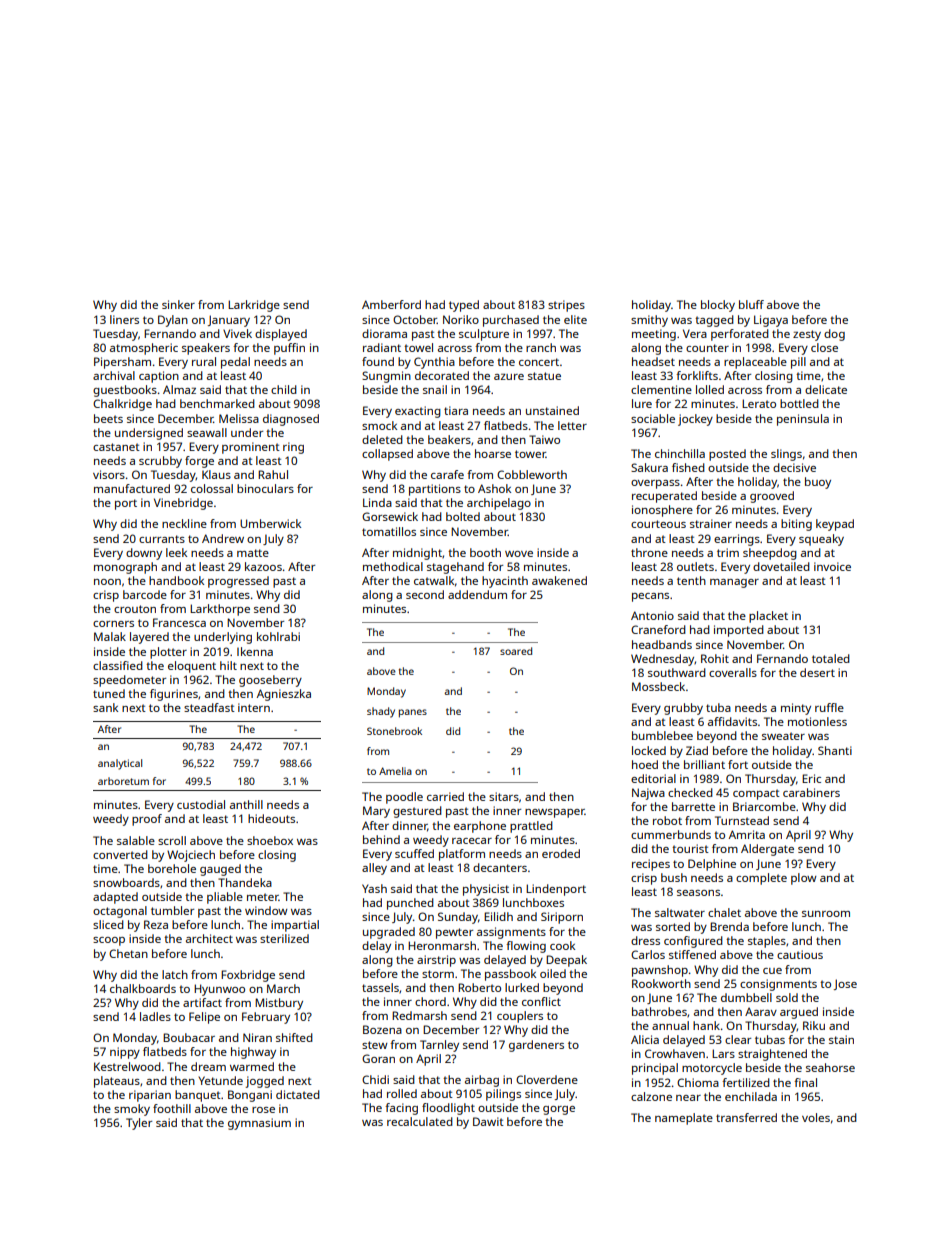 This screenshot has height=1233, width=952. What do you see at coordinates (821, 540) in the screenshot?
I see `squeaky` at bounding box center [821, 540].
